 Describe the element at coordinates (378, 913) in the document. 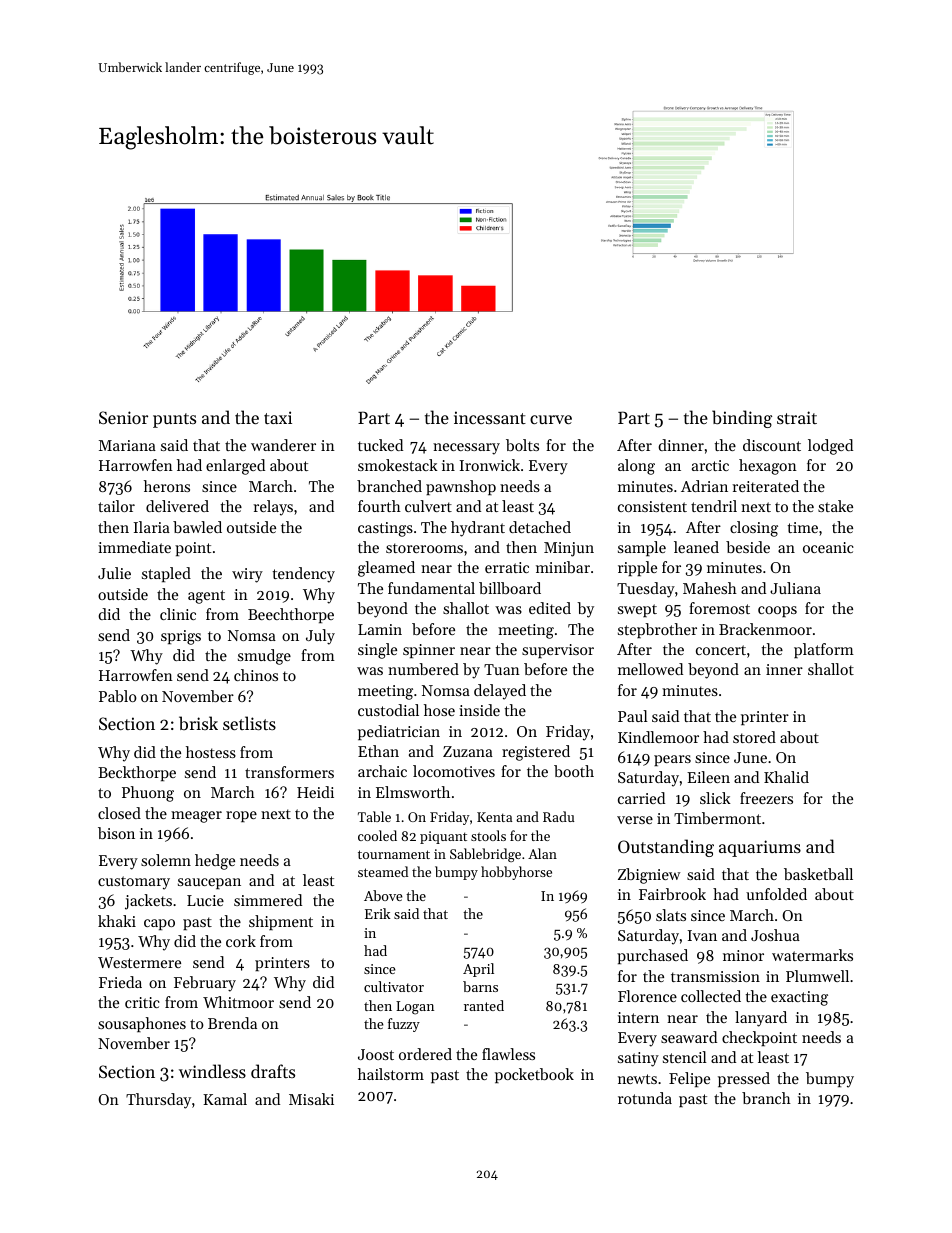

I see `Erik` at that location.
